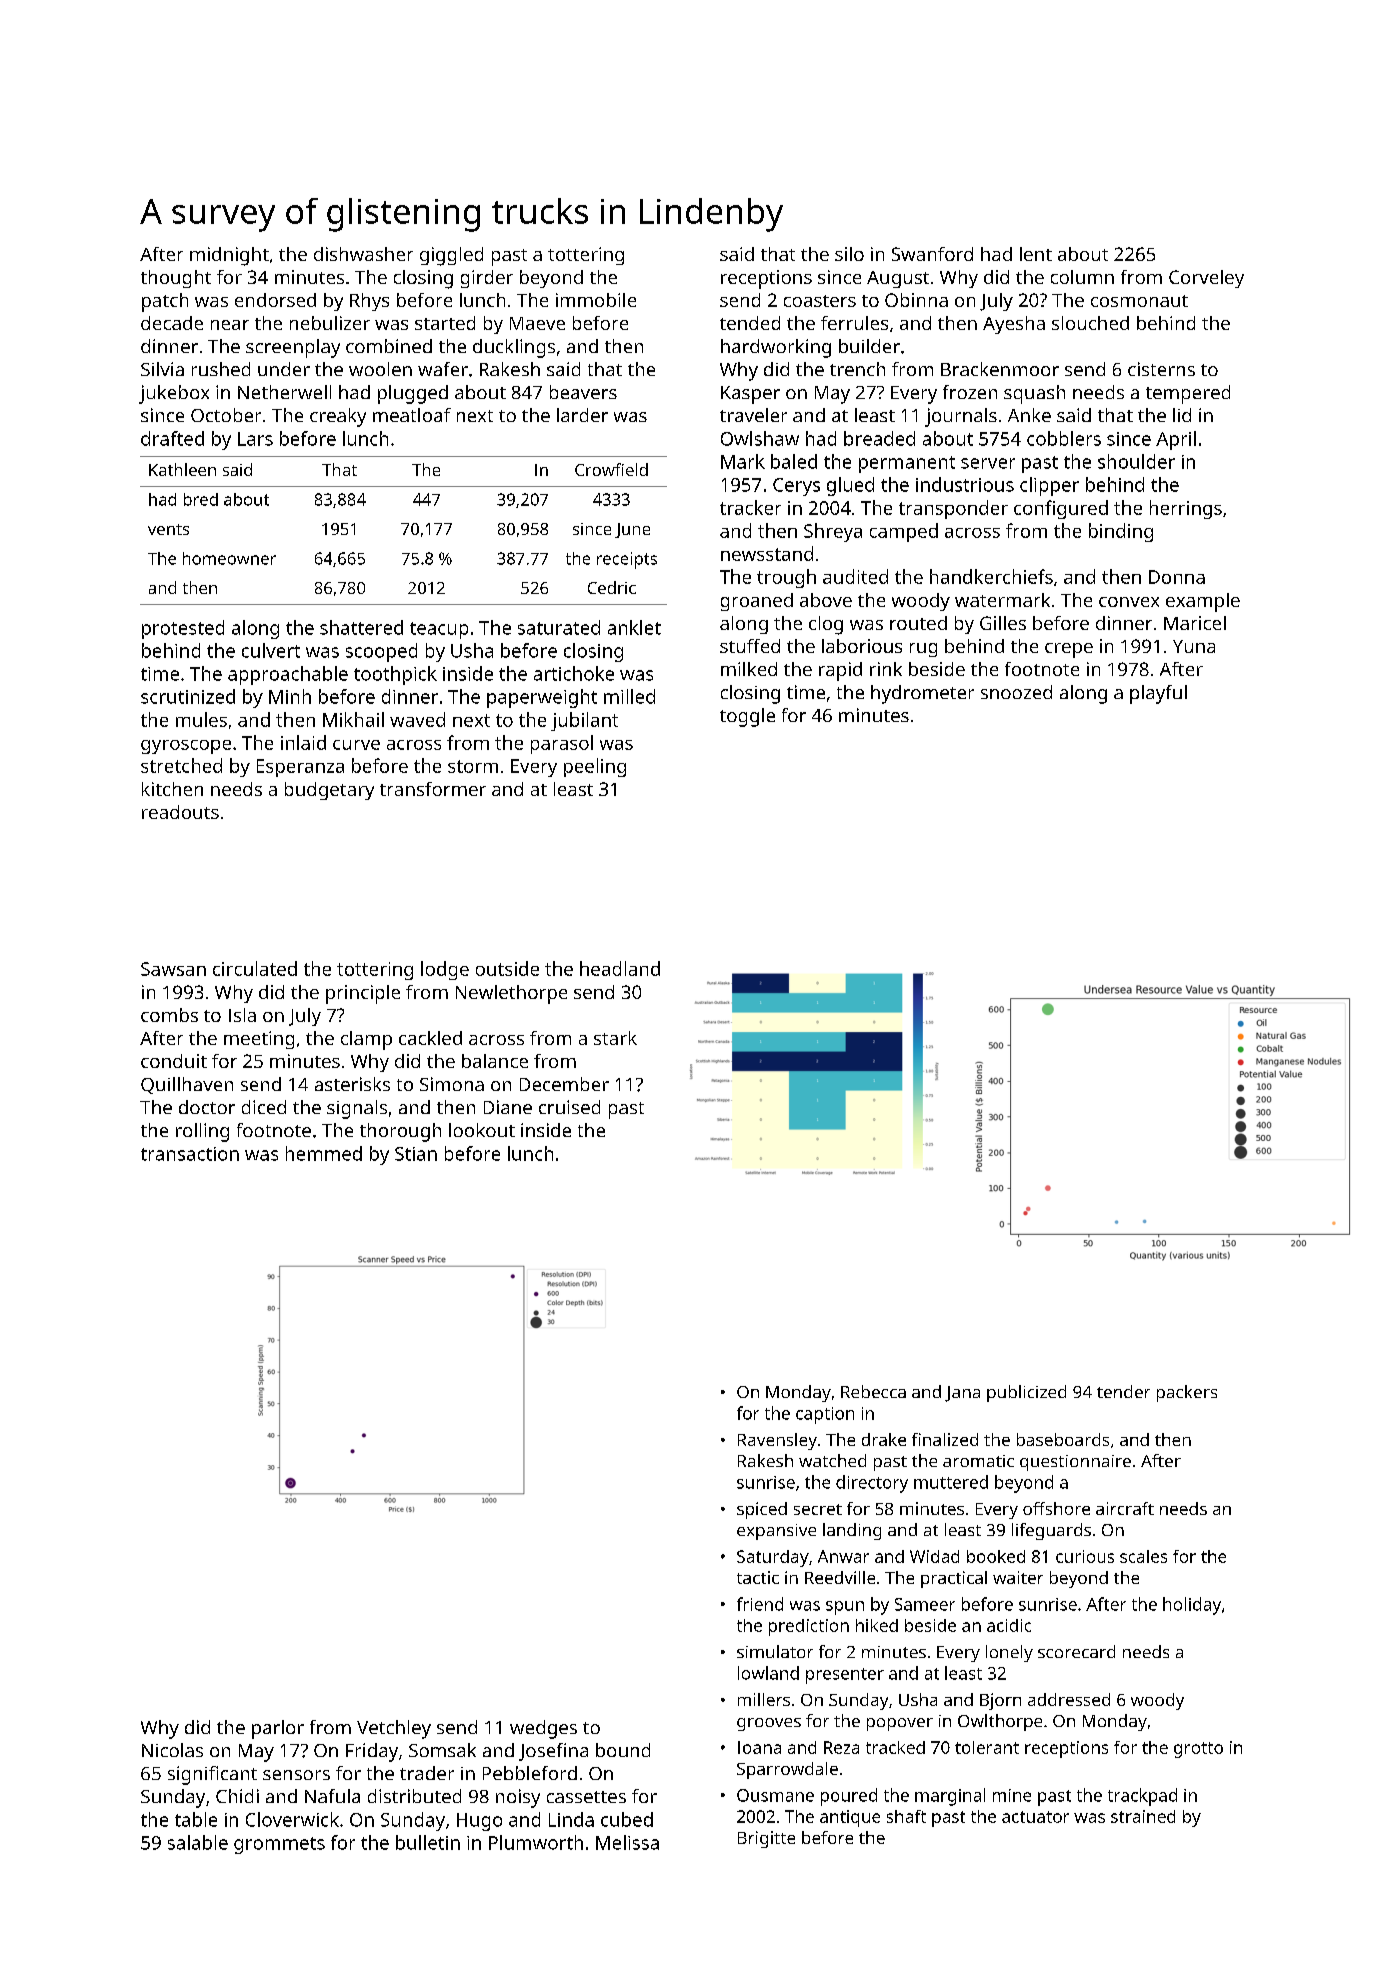 The image size is (1386, 1969). What do you see at coordinates (363, 254) in the screenshot?
I see `dishwasher` at bounding box center [363, 254].
